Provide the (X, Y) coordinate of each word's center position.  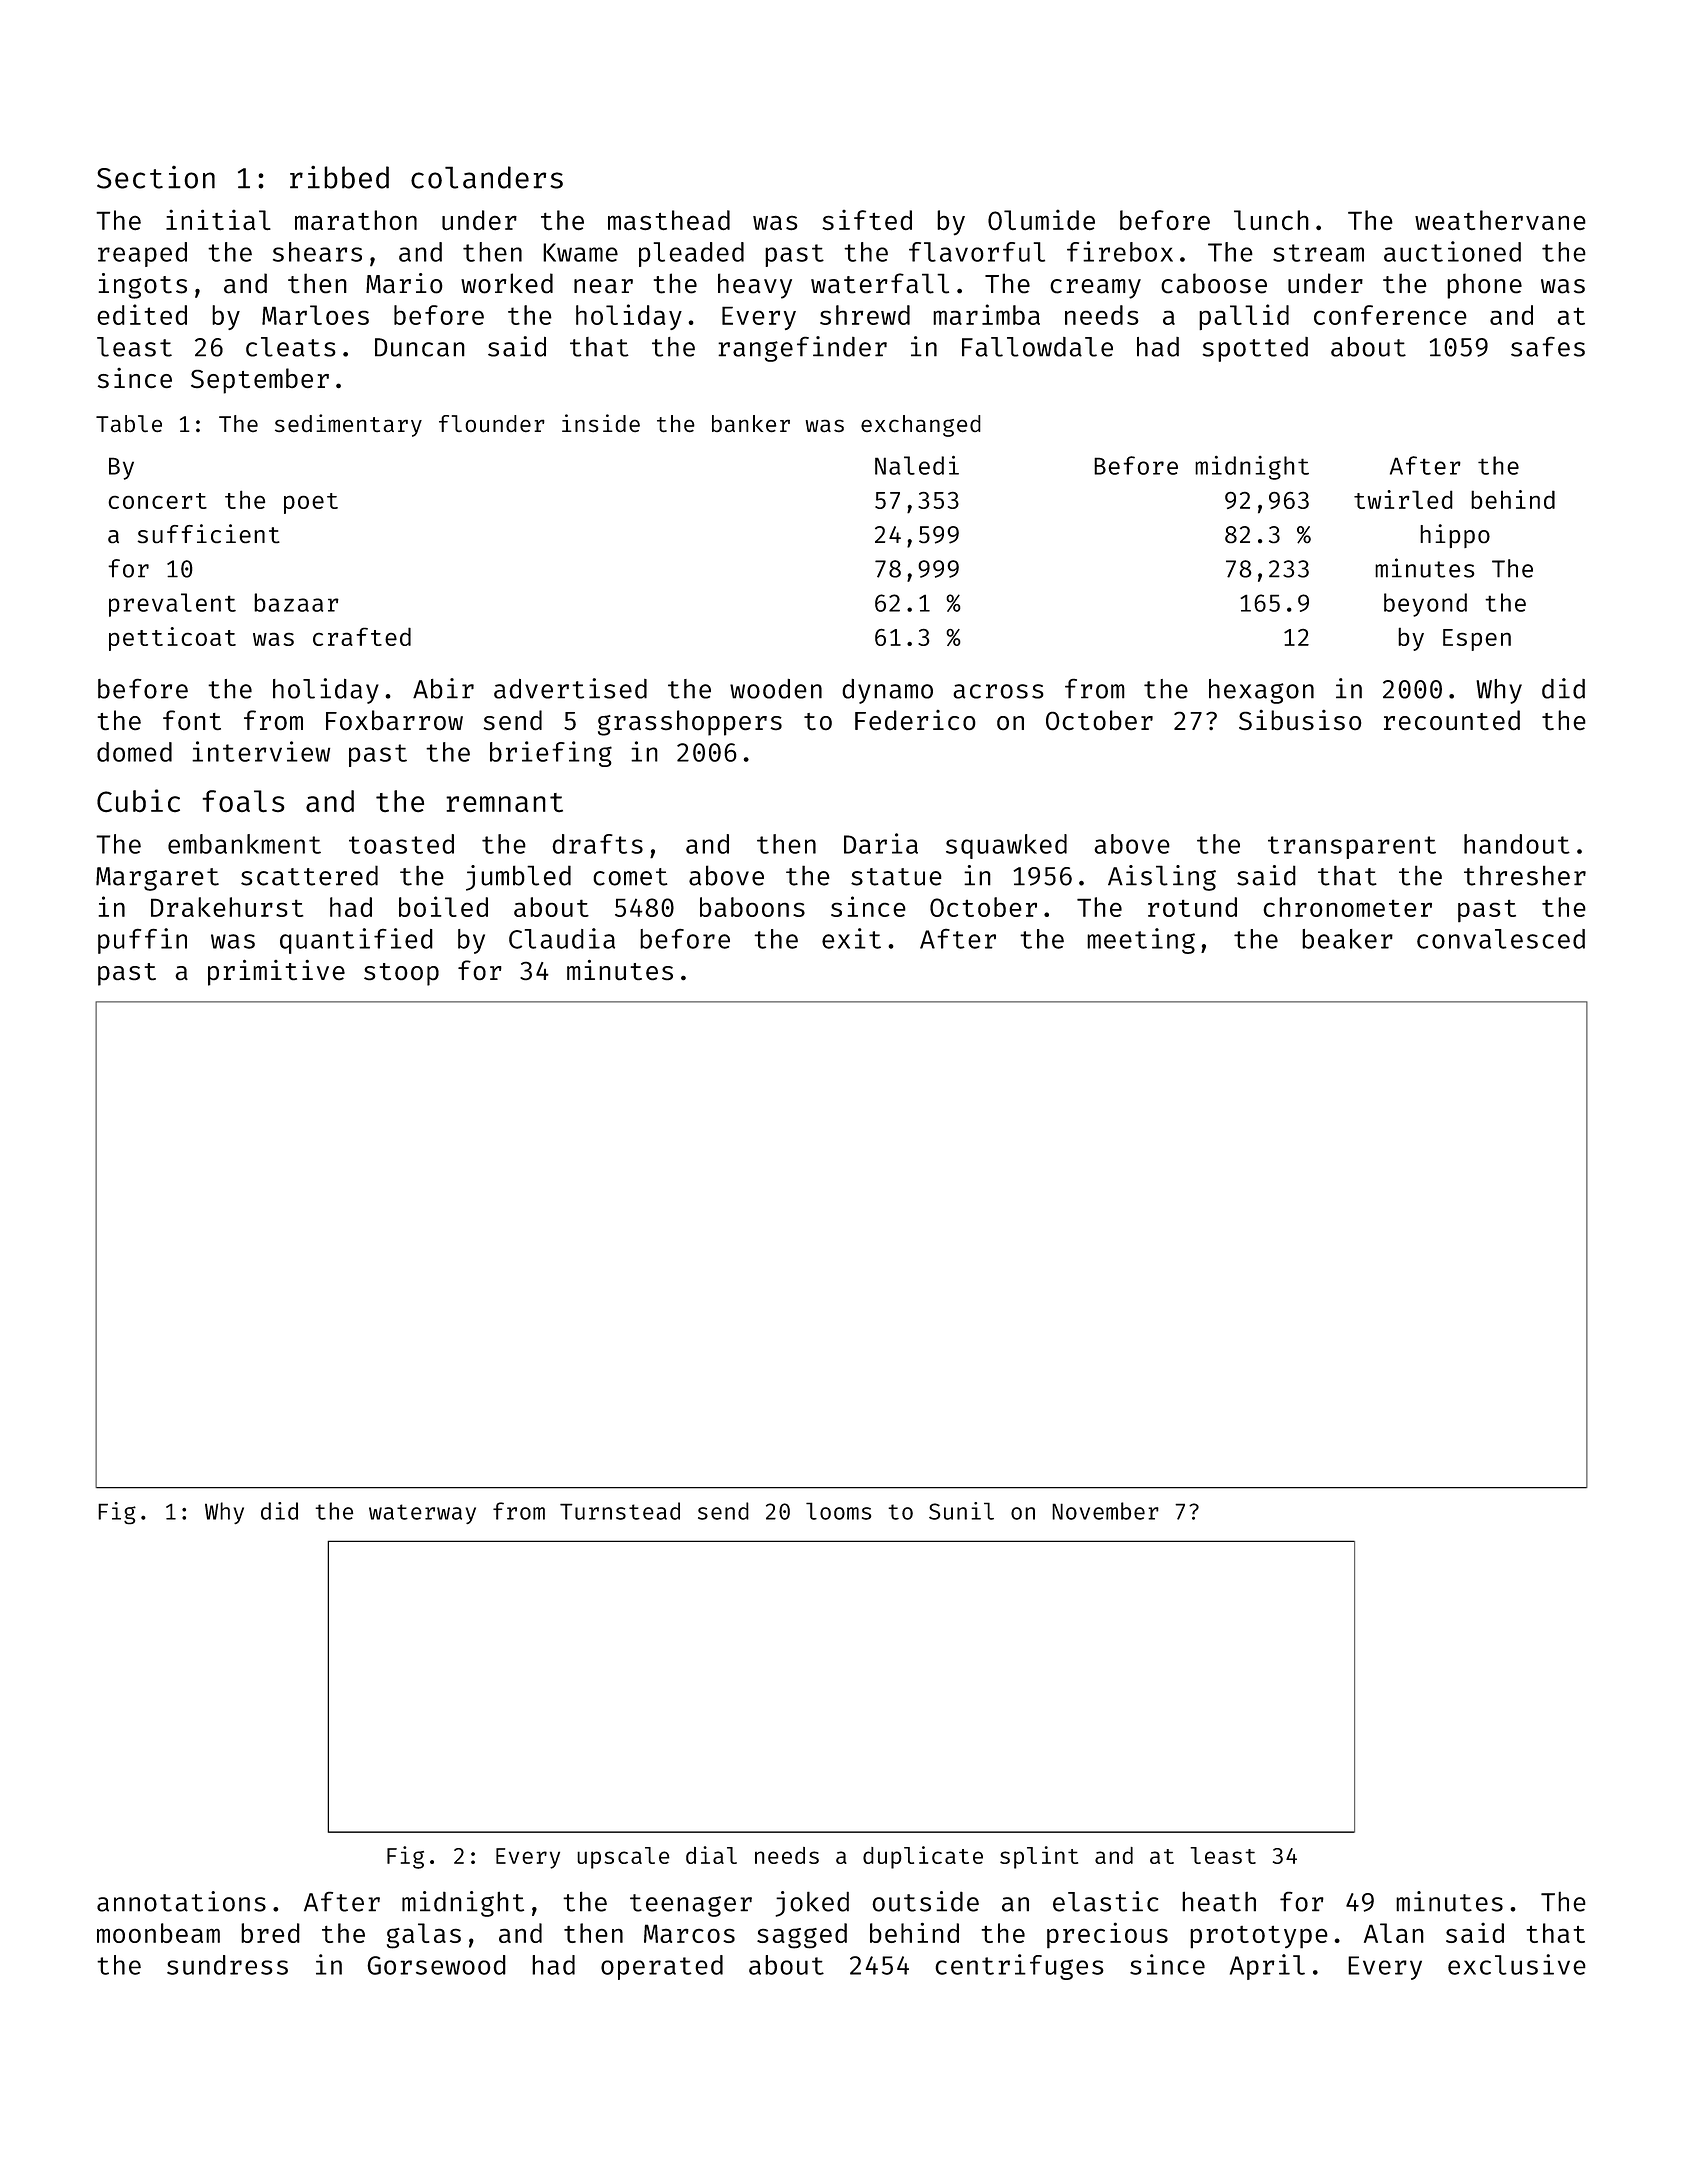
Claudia (562, 938)
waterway (422, 1514)
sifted (867, 220)
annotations (181, 1901)
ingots (142, 286)
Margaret (157, 879)
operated (662, 1967)
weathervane (1500, 220)
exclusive (1517, 1964)
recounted (1452, 720)
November (1105, 1511)
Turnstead (620, 1511)
